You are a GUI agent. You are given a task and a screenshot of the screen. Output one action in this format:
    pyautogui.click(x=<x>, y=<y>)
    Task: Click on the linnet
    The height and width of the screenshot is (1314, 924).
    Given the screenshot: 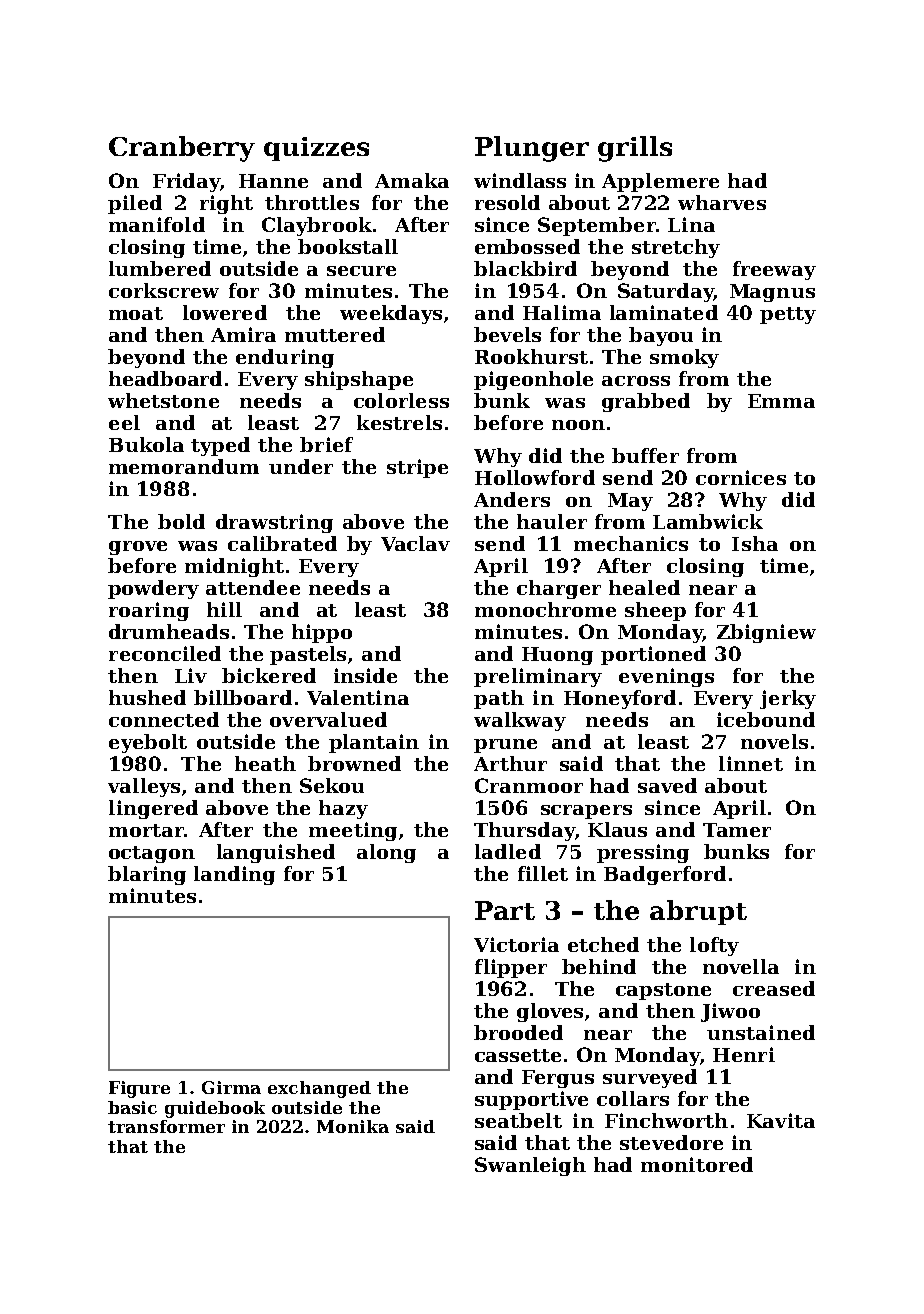 What is the action you would take?
    pyautogui.click(x=751, y=763)
